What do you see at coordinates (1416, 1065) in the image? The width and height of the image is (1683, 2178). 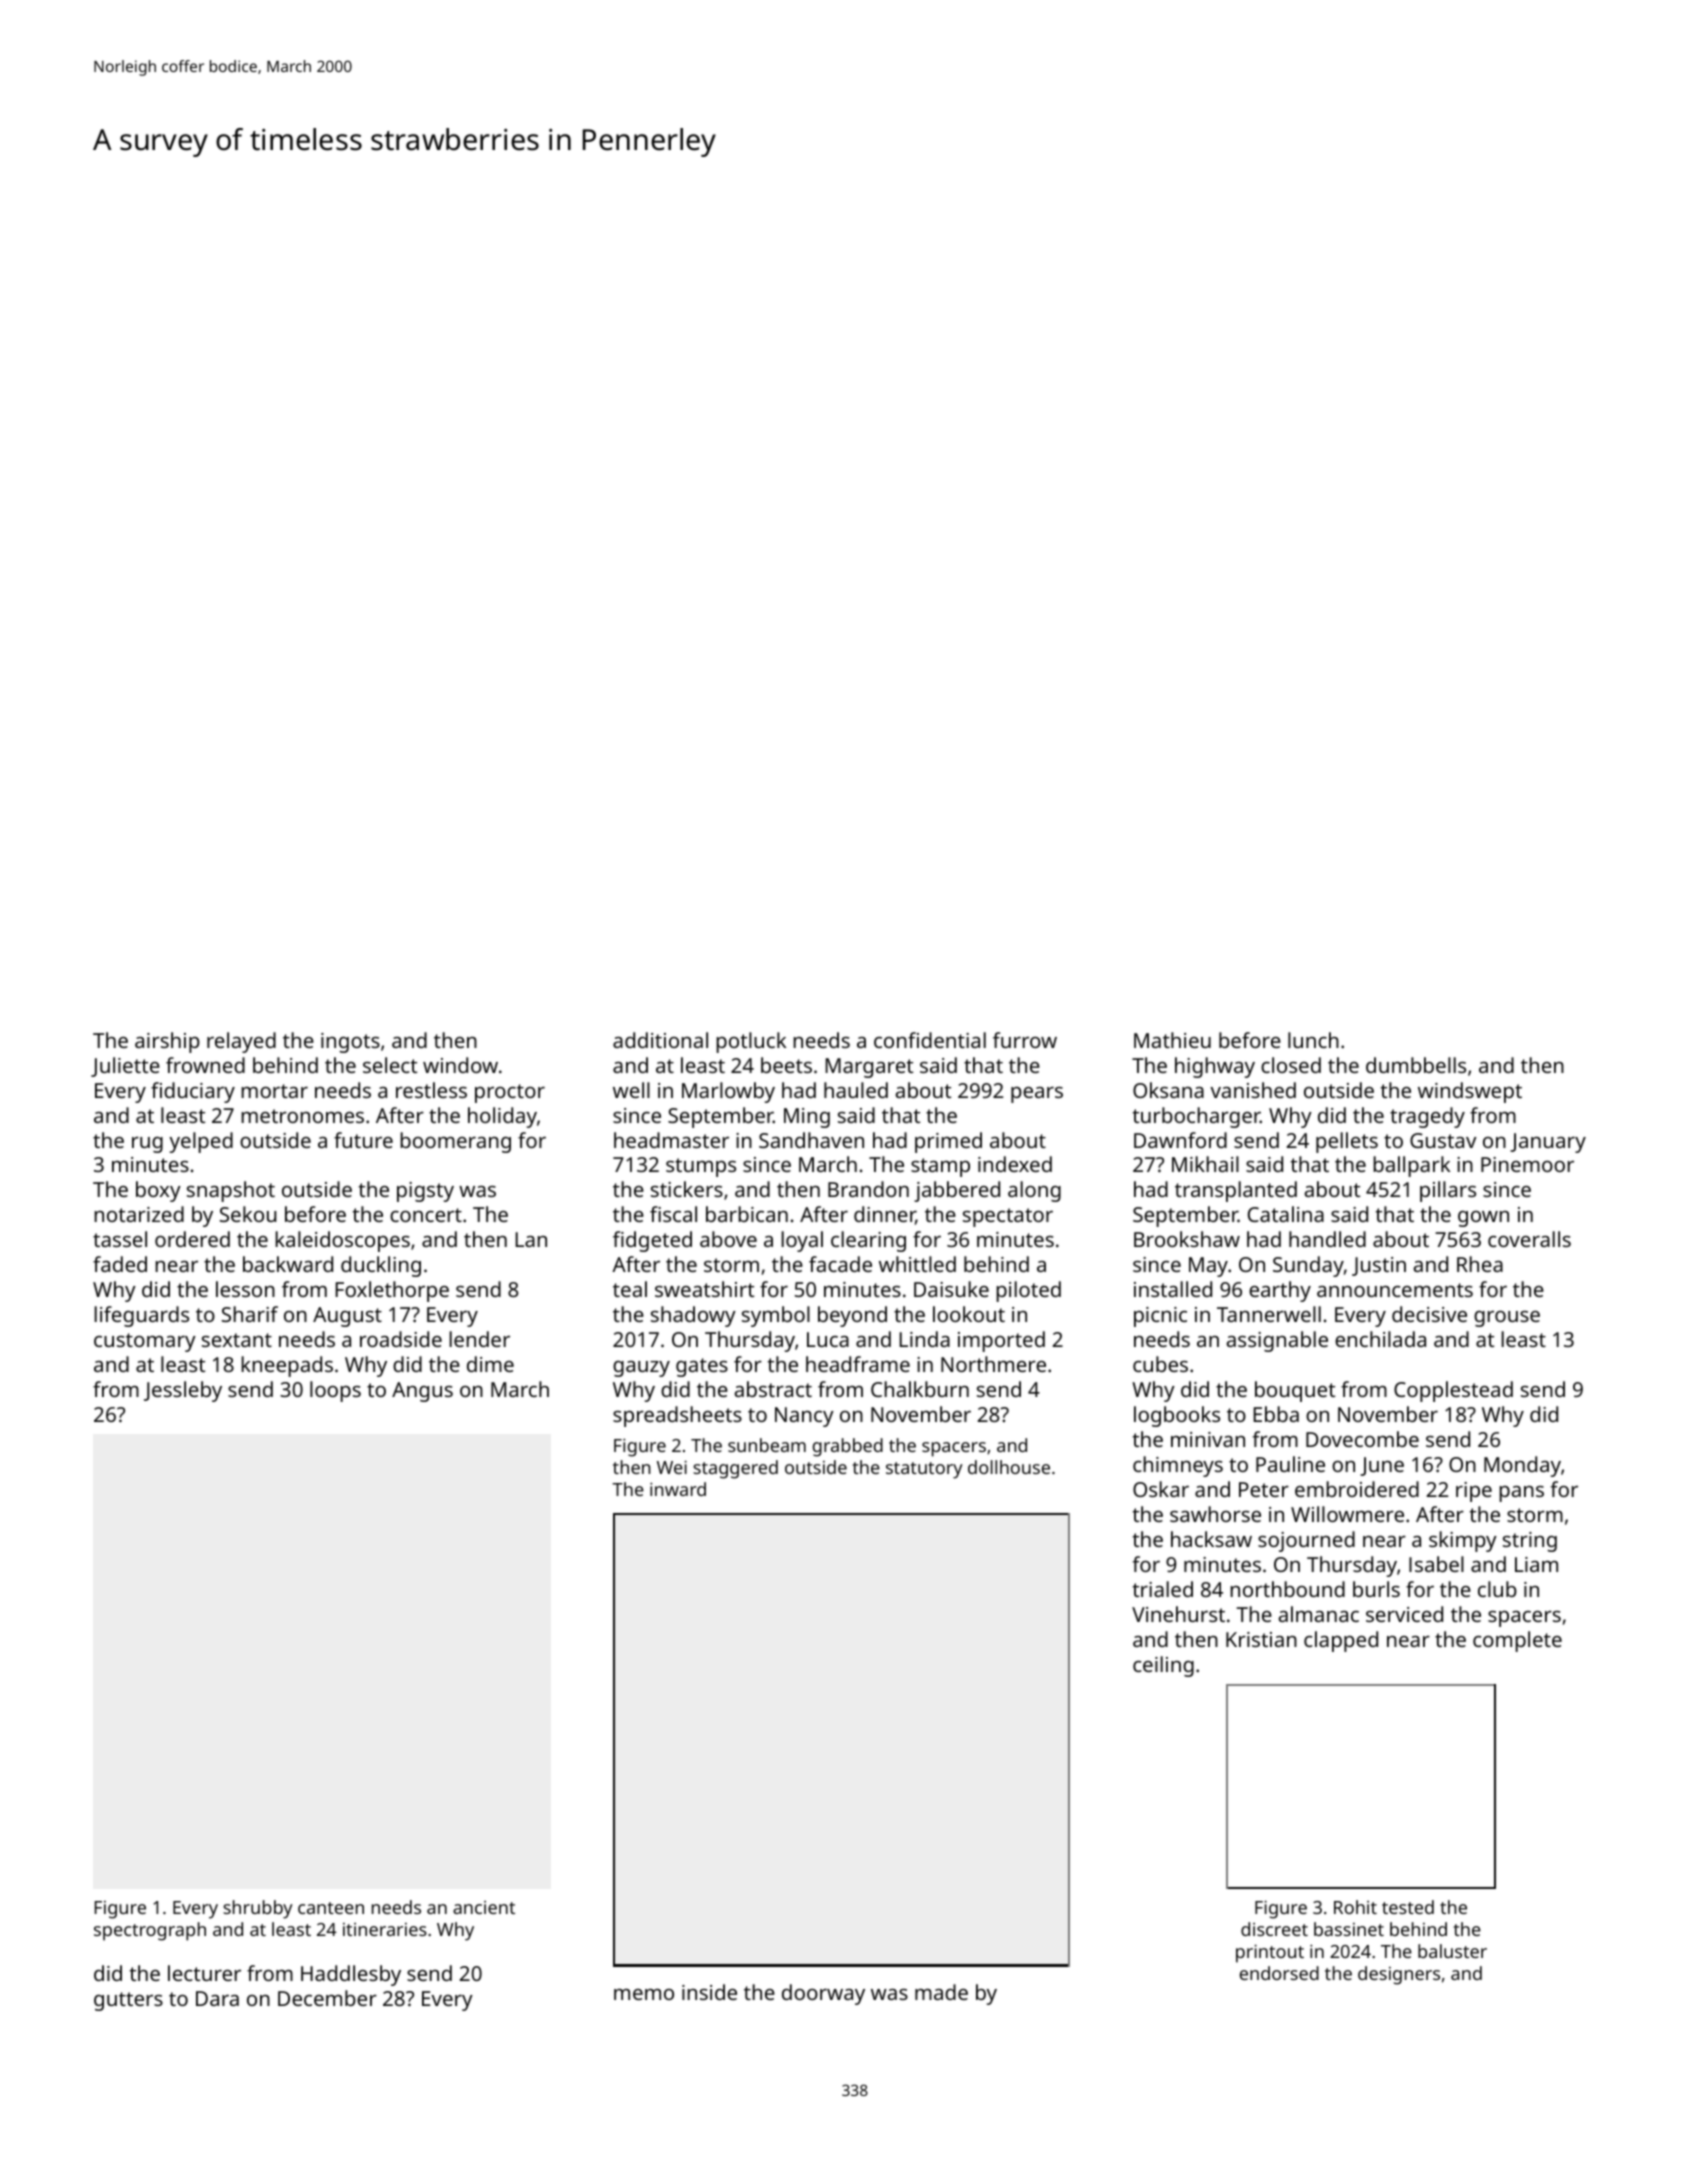 I see `dumbbells` at bounding box center [1416, 1065].
